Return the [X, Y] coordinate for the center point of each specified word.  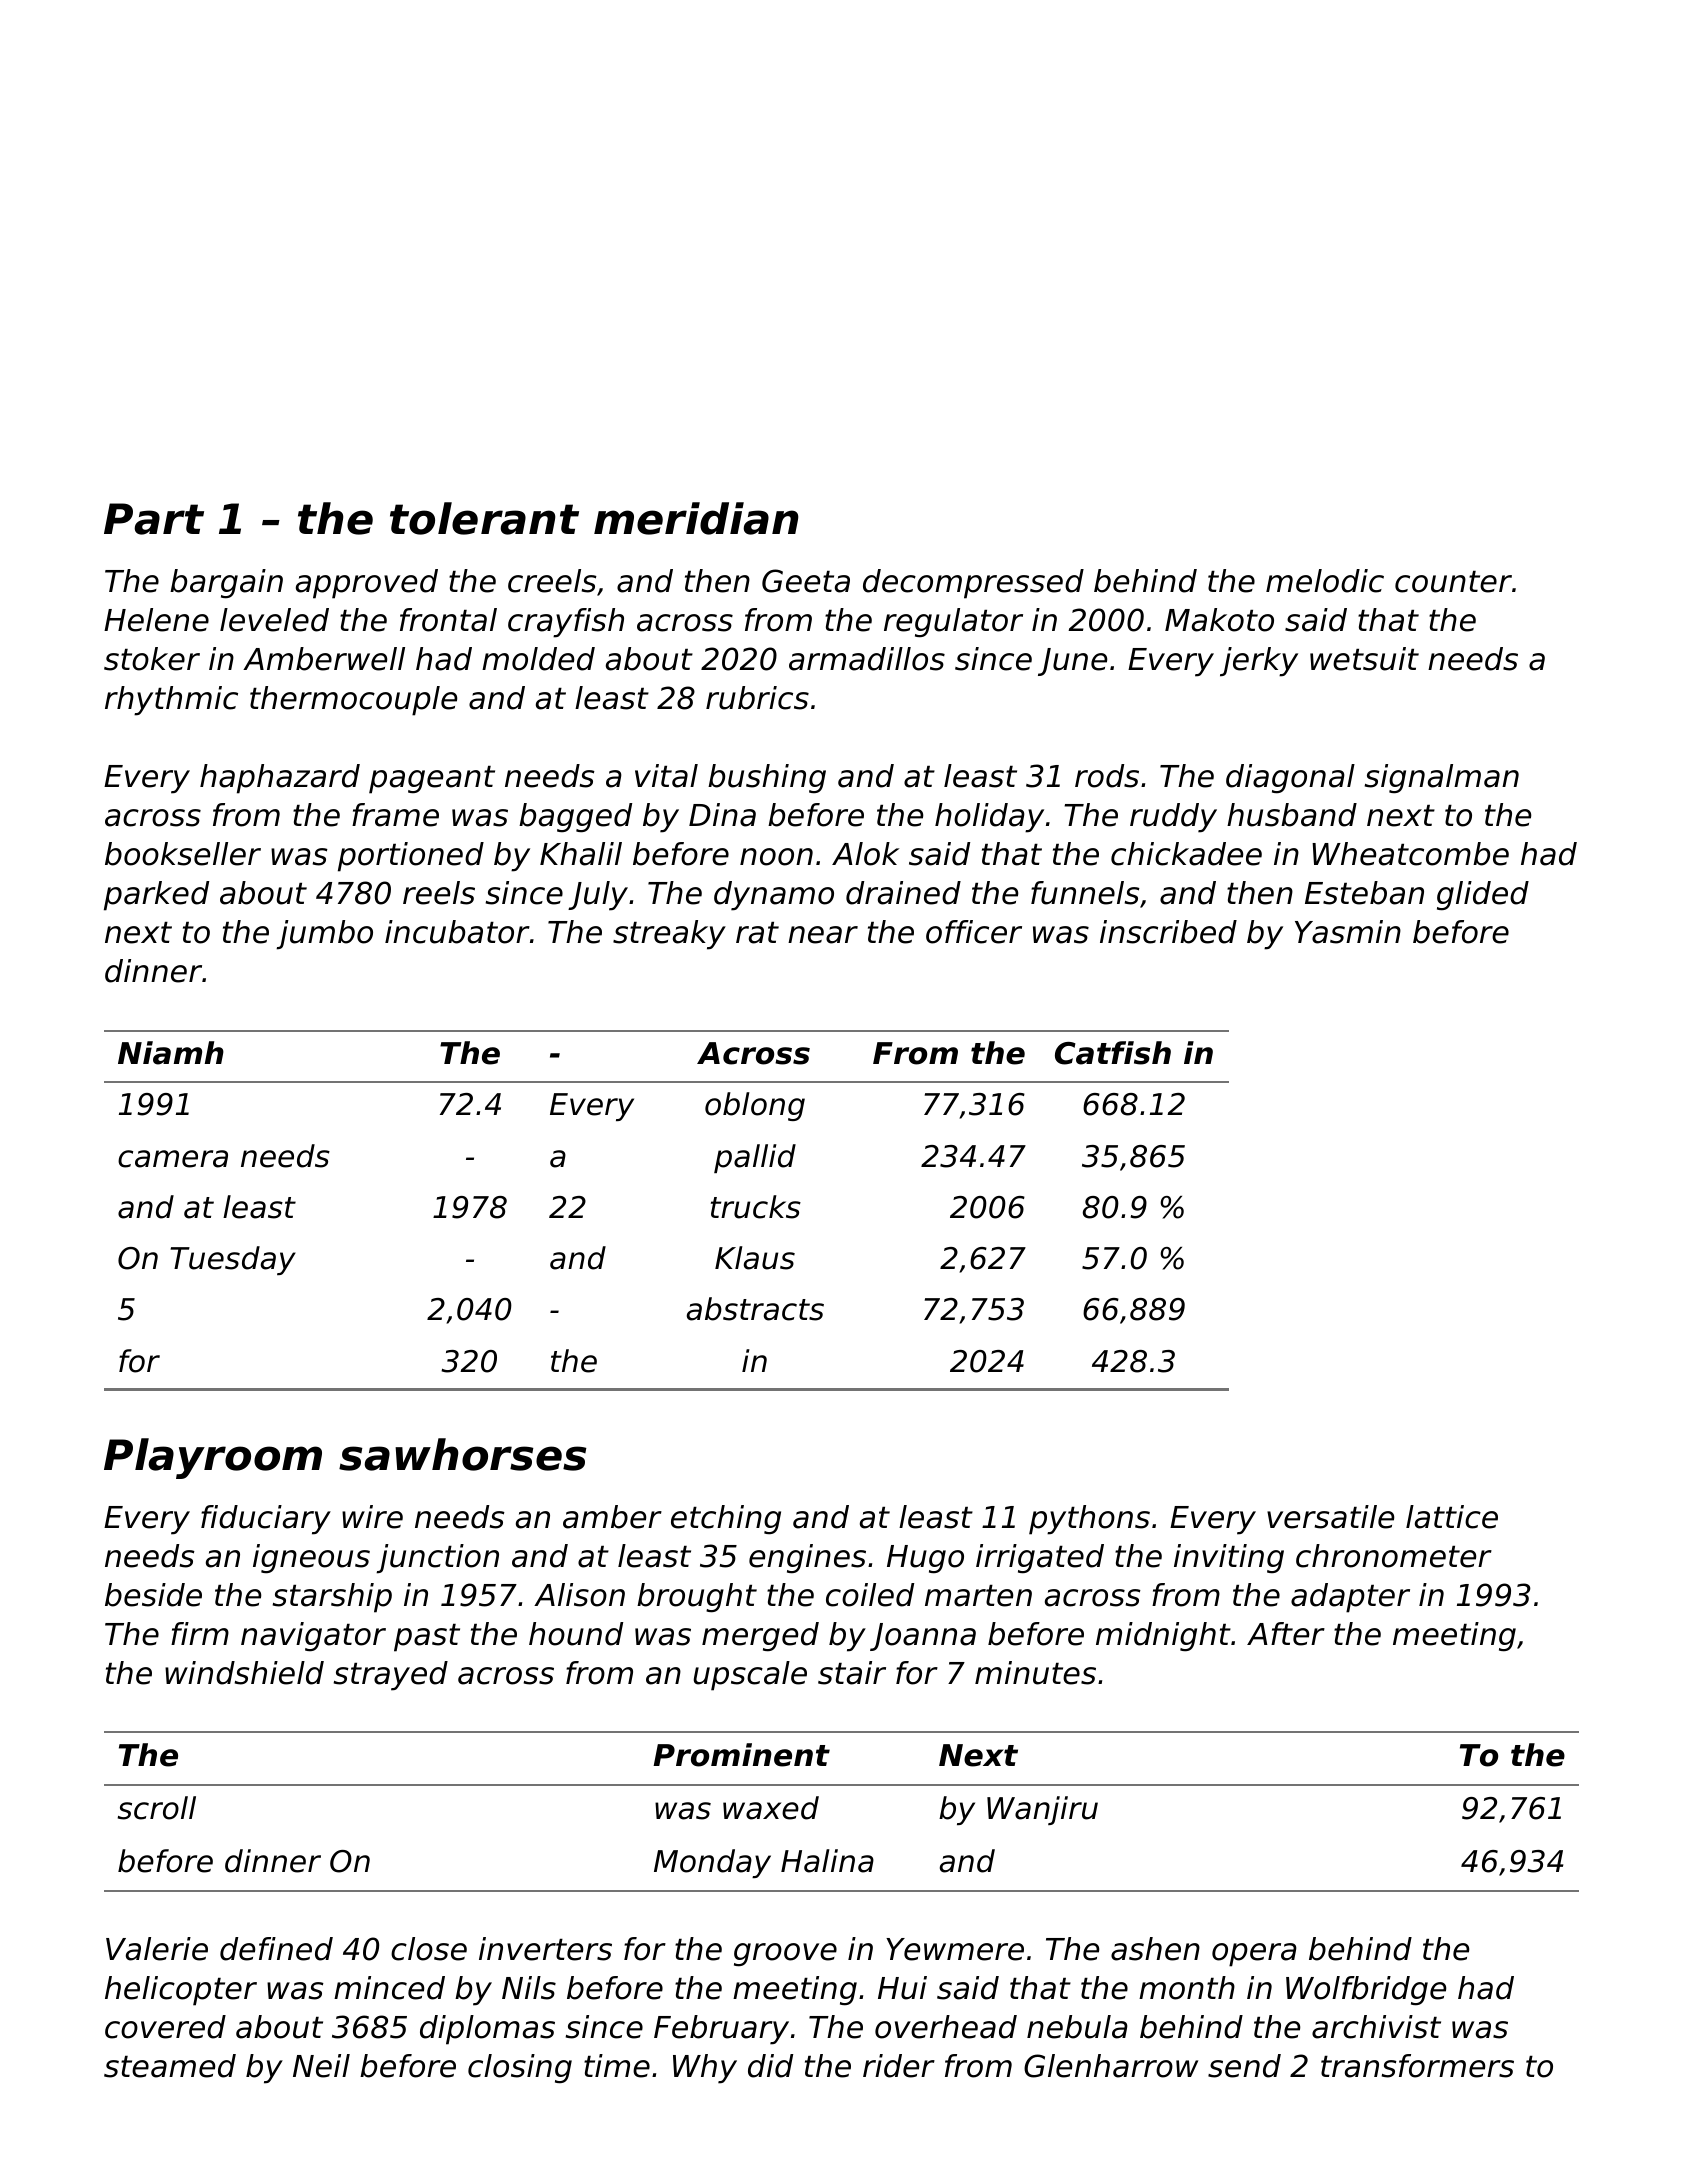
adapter [1350, 1598]
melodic [1325, 581]
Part [154, 519]
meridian [696, 518]
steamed [170, 2066]
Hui [902, 1988]
